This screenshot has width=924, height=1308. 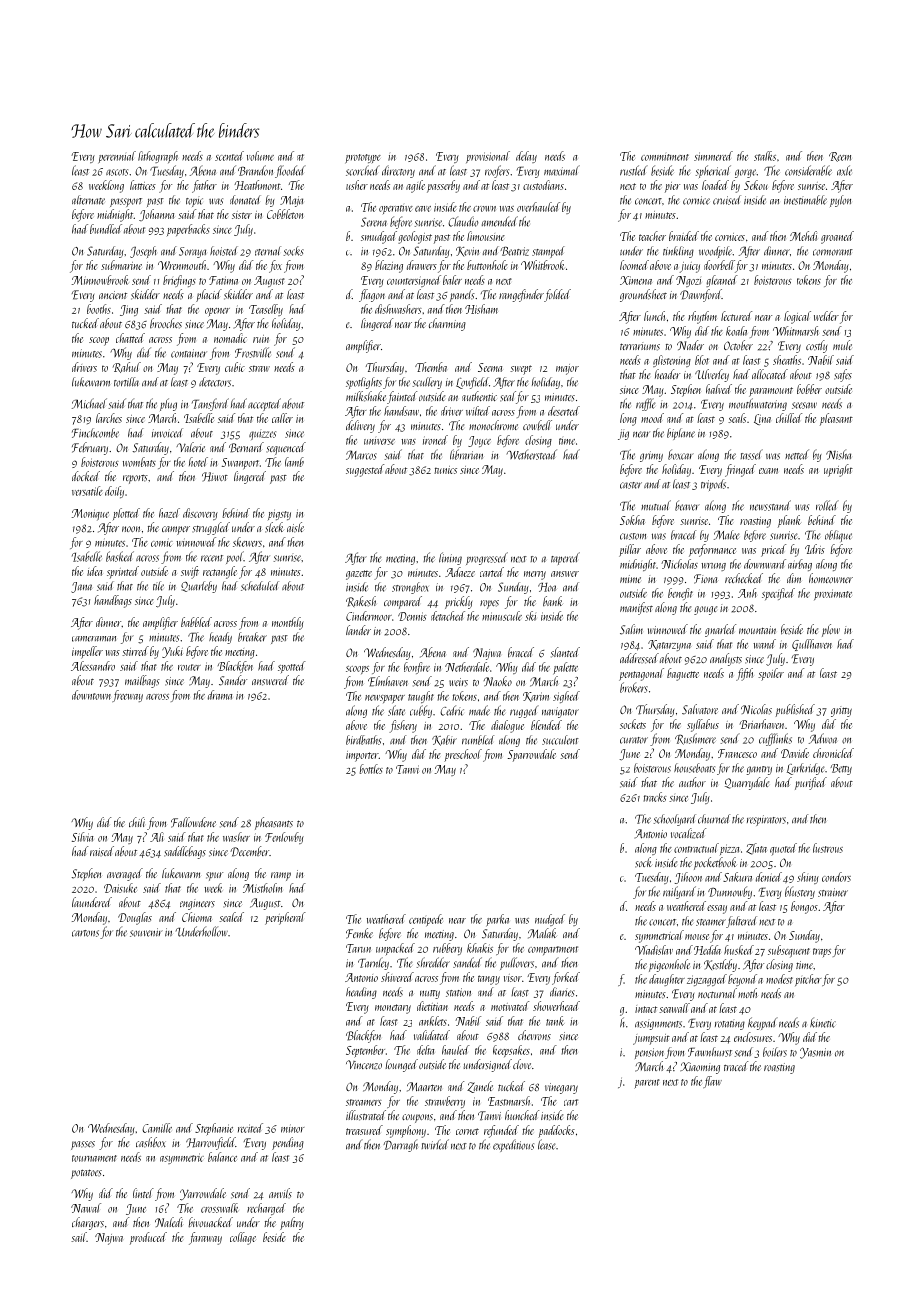 What do you see at coordinates (121, 265) in the screenshot?
I see `submarine` at bounding box center [121, 265].
